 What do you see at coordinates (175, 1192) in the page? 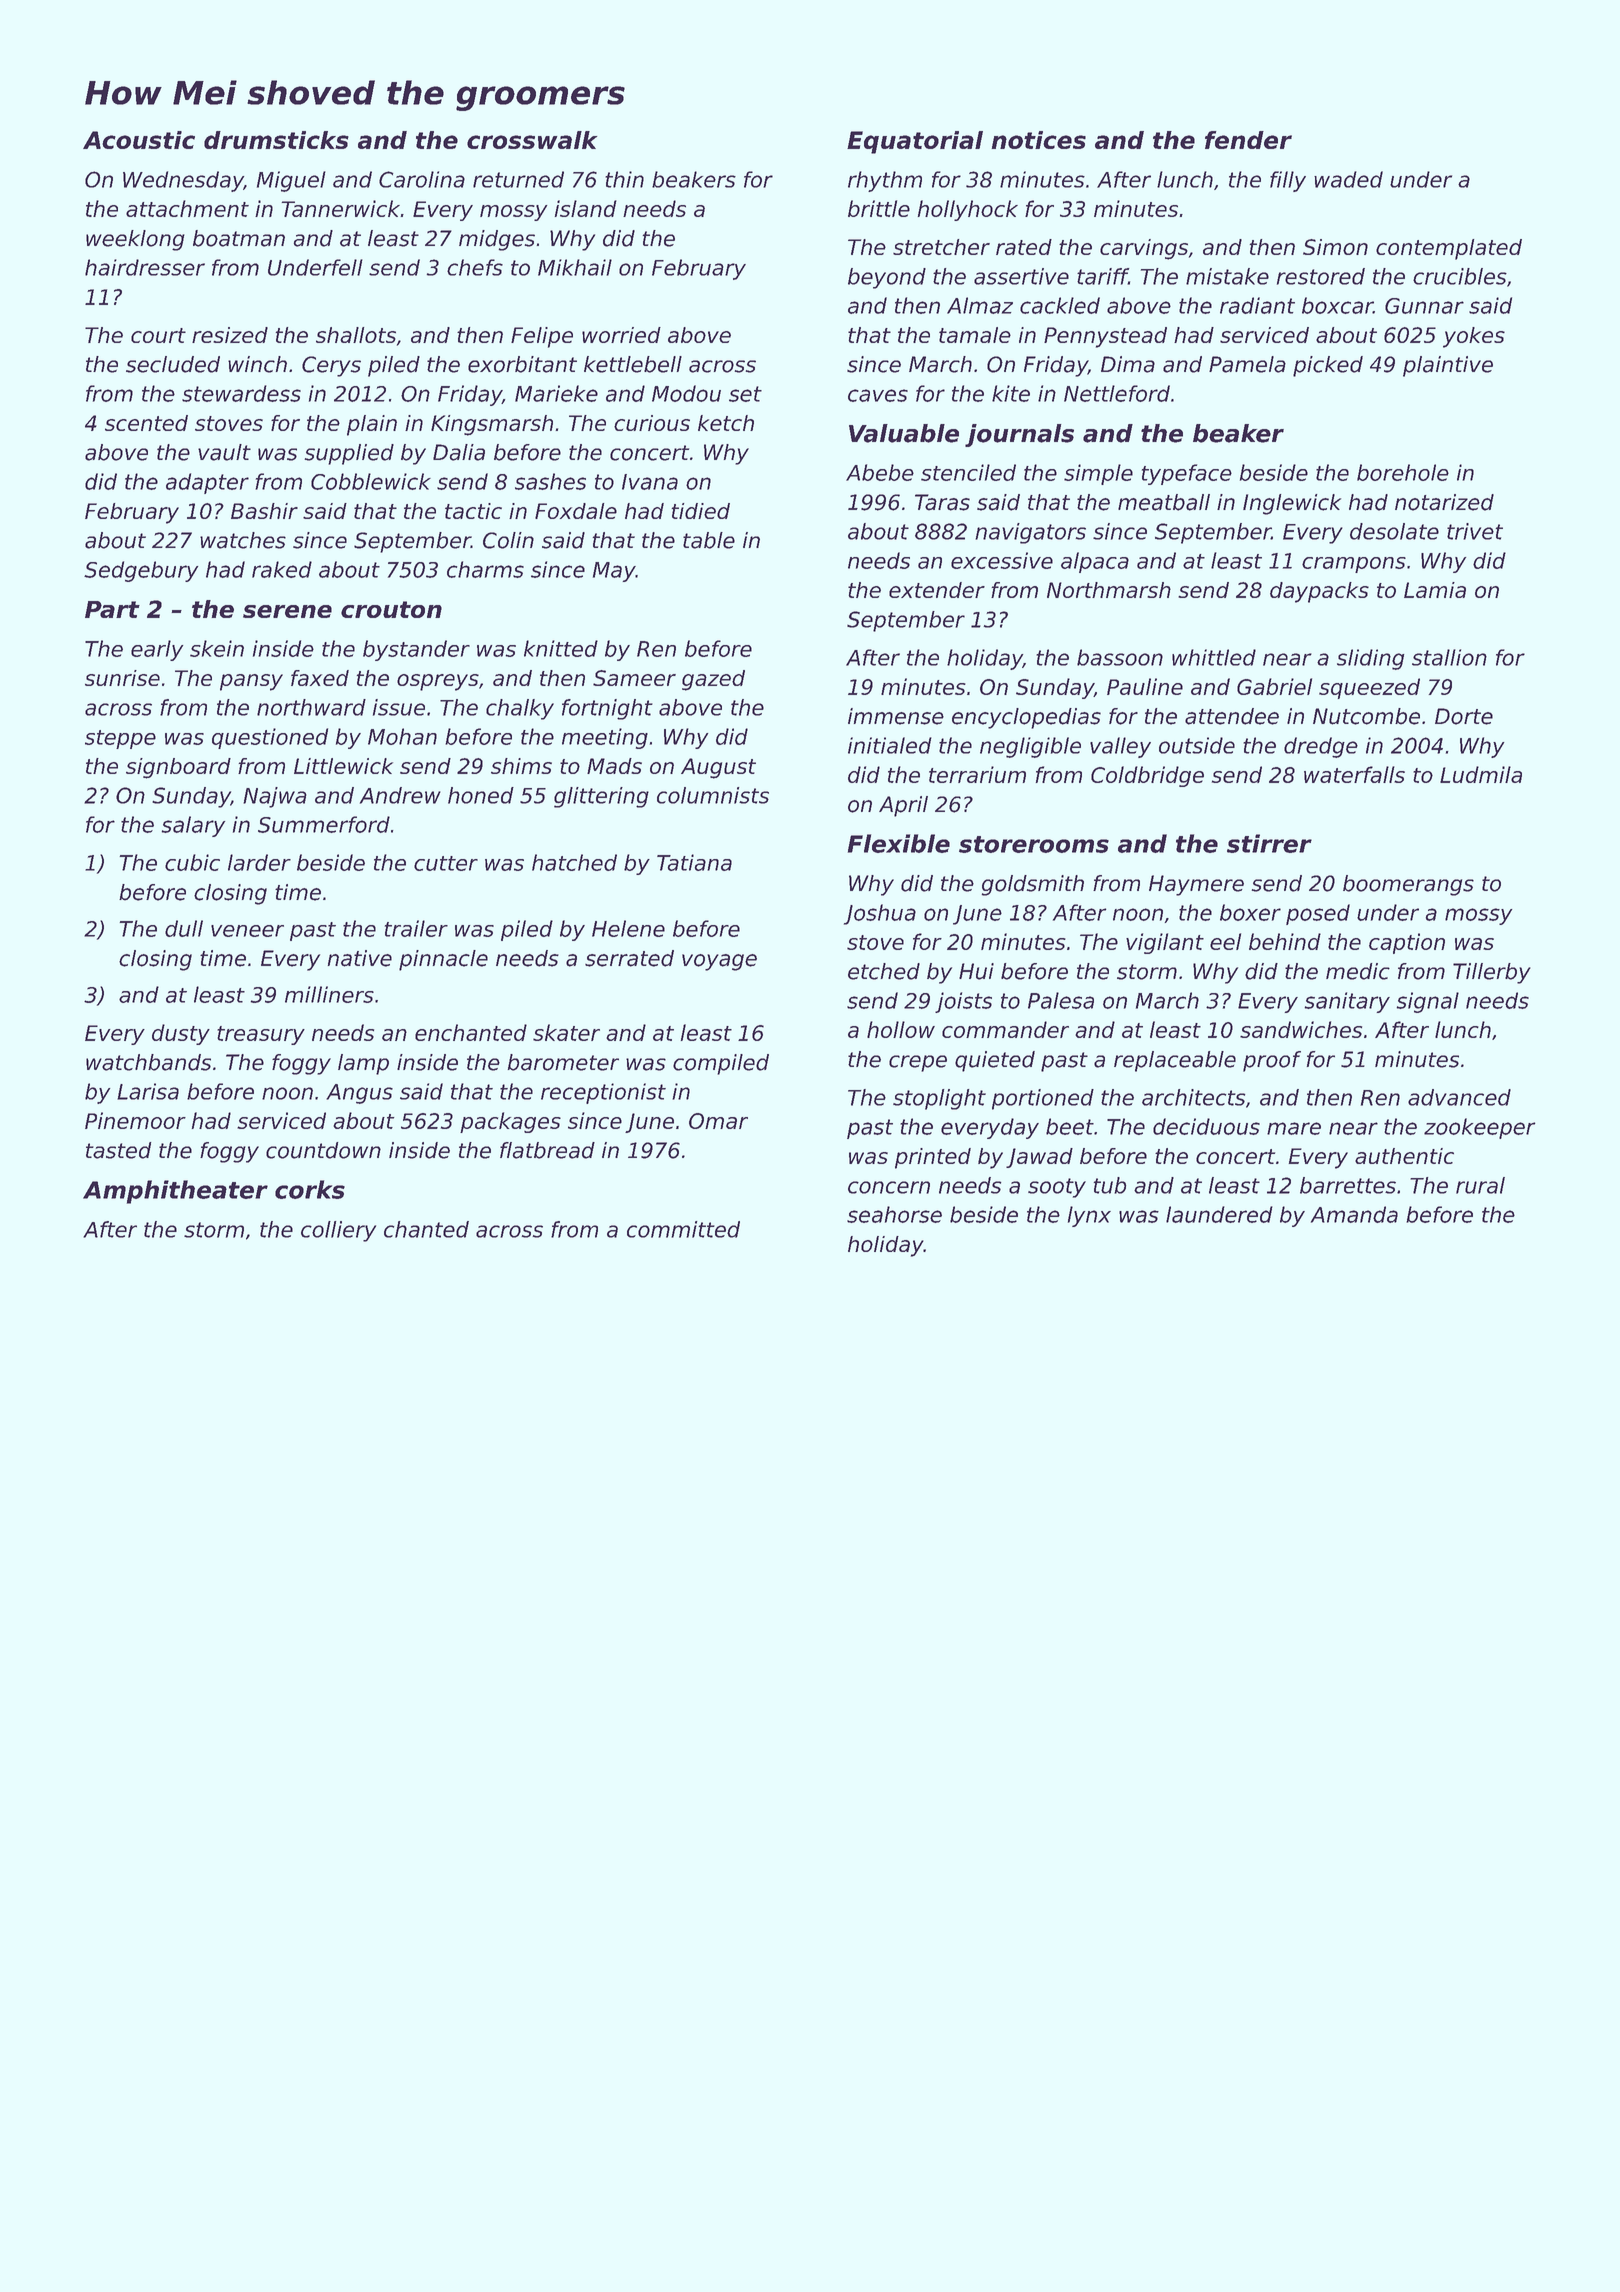
I see `Amphitheater` at bounding box center [175, 1192].
